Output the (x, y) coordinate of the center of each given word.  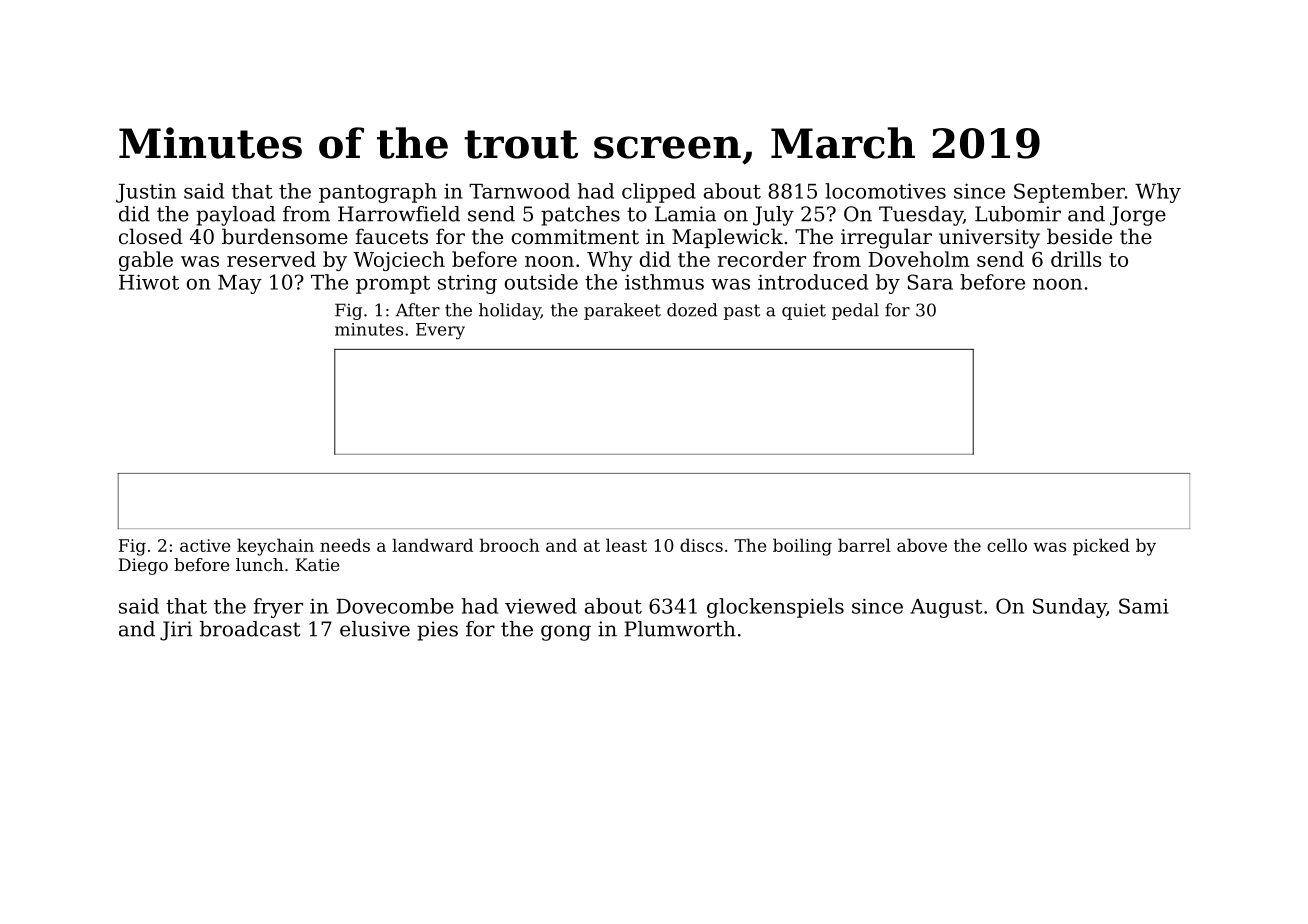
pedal (855, 311)
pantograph (378, 193)
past (742, 312)
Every (440, 331)
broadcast (250, 629)
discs (701, 545)
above (922, 545)
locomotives (885, 191)
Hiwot (149, 282)
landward (432, 545)
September (1069, 193)
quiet (804, 312)
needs (345, 545)
